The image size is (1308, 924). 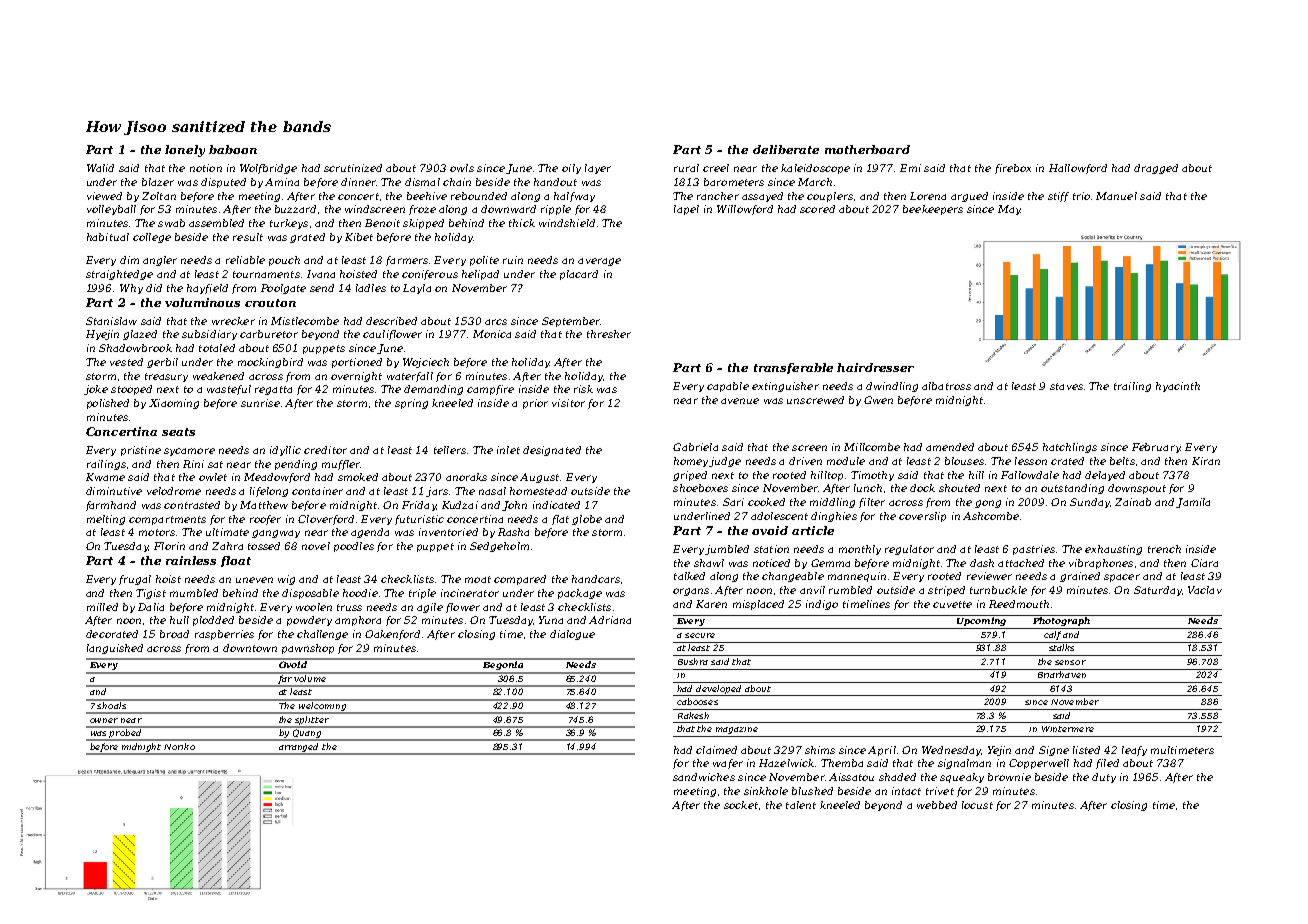 I want to click on sunrise, so click(x=260, y=403).
